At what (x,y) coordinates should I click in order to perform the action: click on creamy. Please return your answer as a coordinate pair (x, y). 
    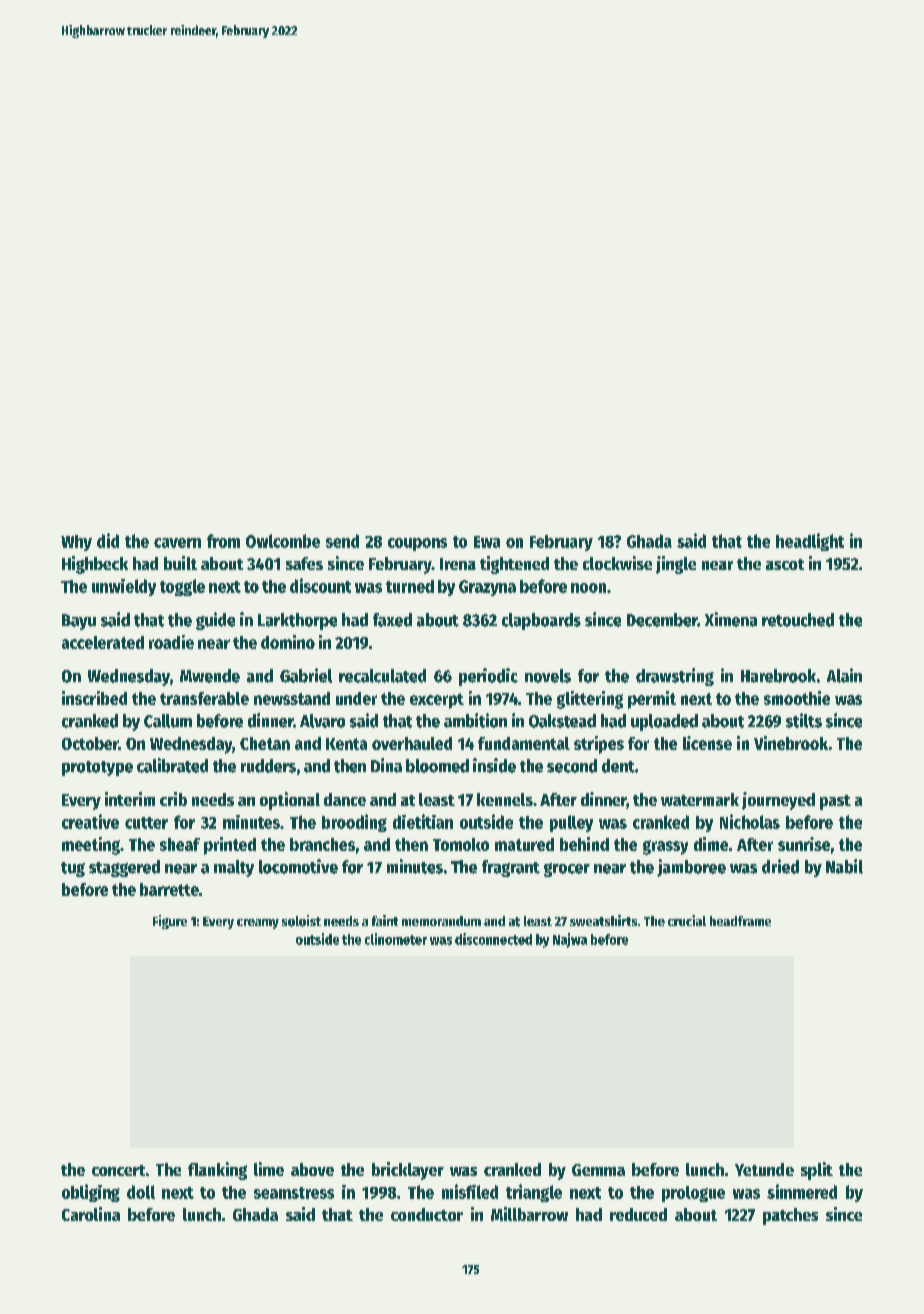
    Looking at the image, I should click on (258, 924).
